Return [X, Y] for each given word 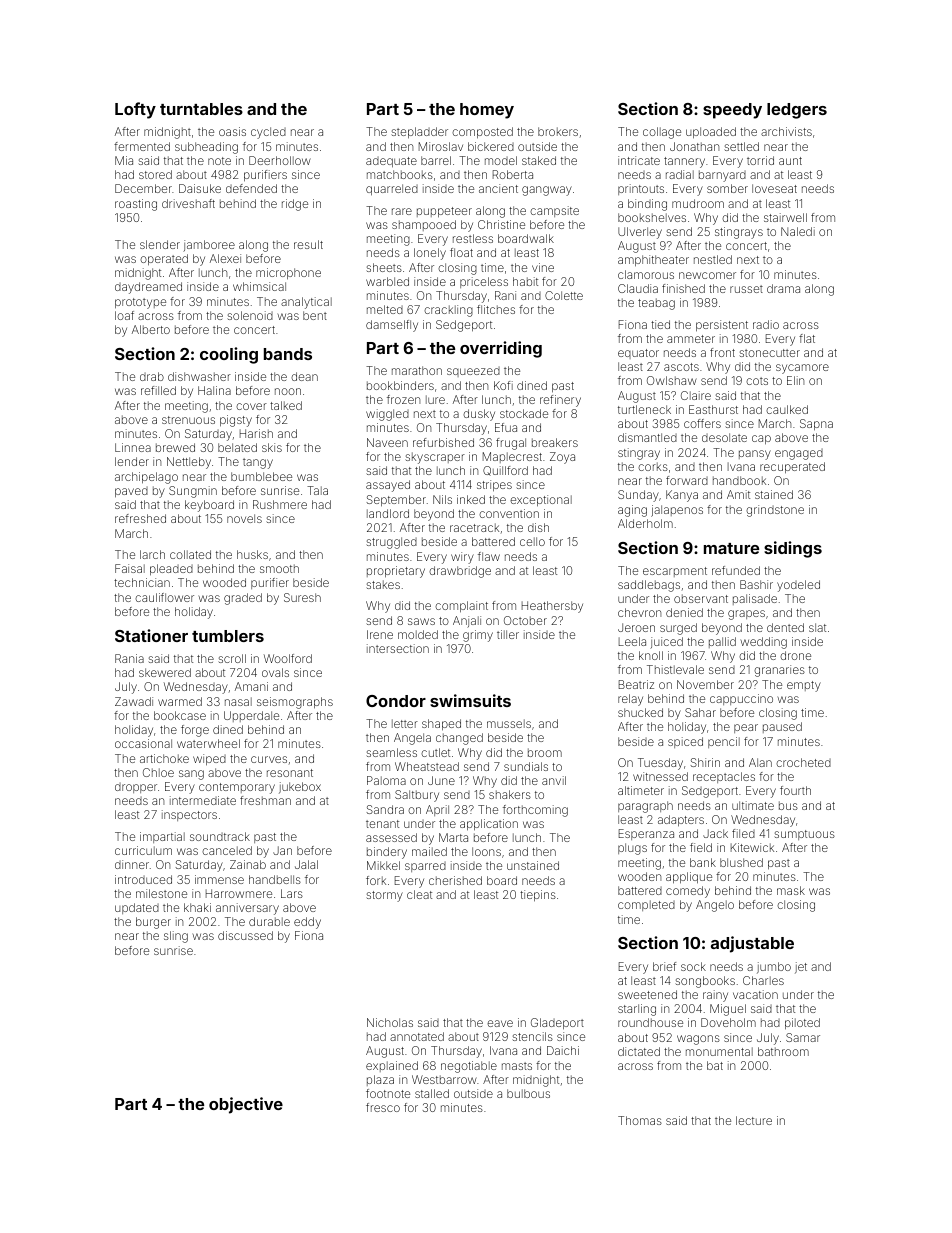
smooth [279, 568]
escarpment [675, 572]
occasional [143, 743]
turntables [201, 109]
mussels [509, 723]
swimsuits [470, 700]
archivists [786, 131]
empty [804, 686]
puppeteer [444, 212]
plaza [380, 1080]
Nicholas [390, 1022]
